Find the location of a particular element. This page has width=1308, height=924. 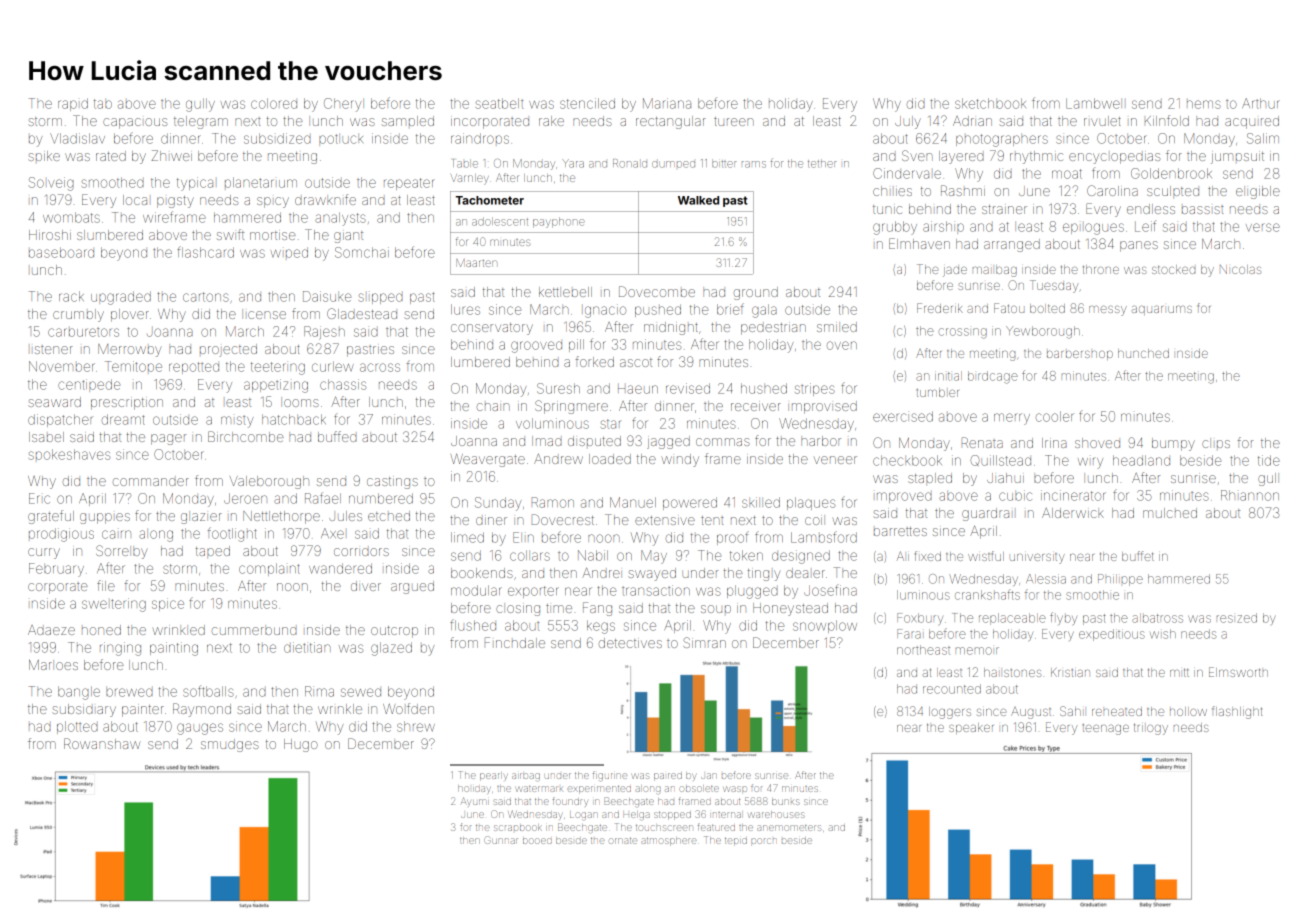

jade is located at coordinates (955, 272).
